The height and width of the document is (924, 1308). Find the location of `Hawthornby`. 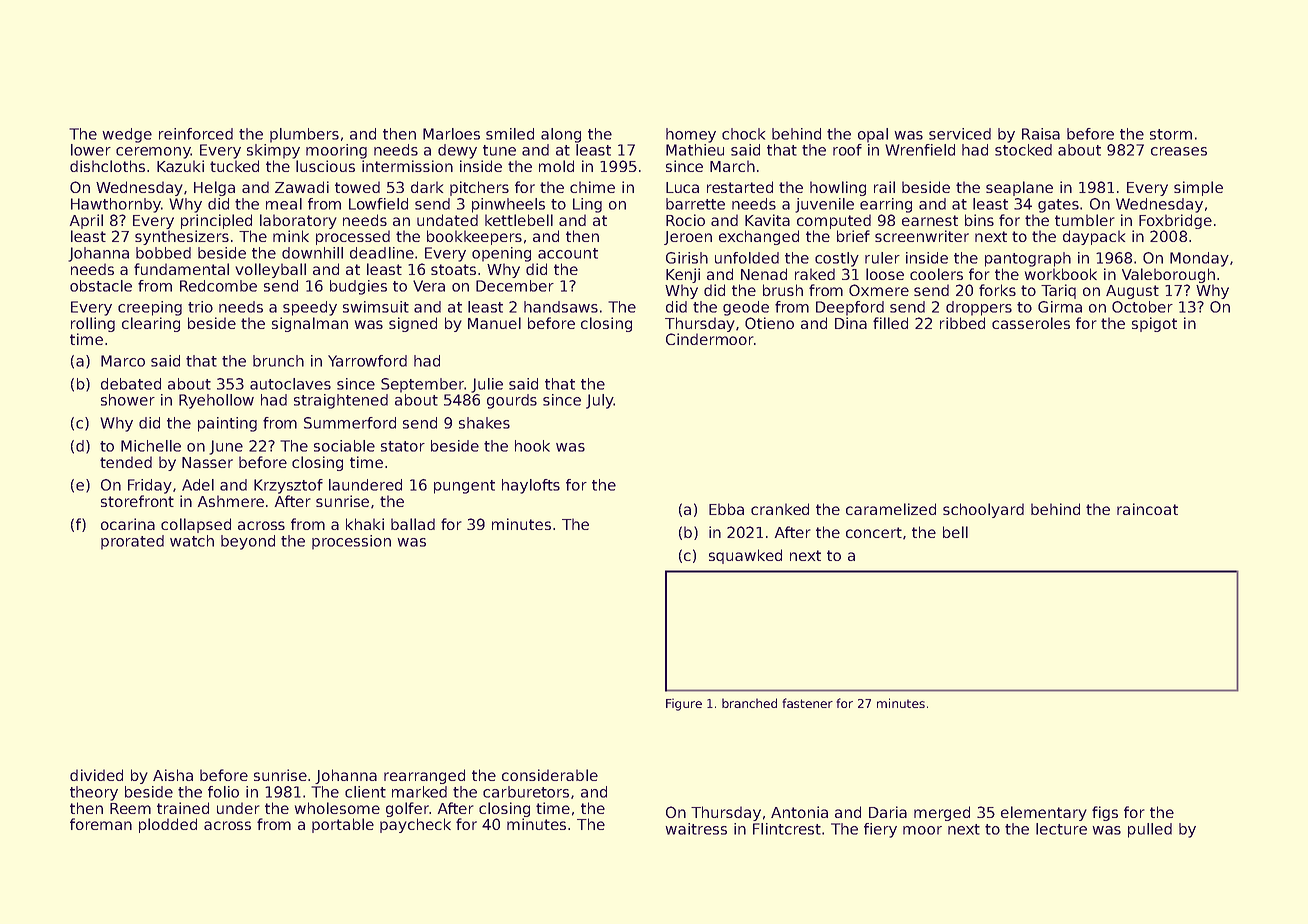

Hawthornby is located at coordinates (116, 205).
